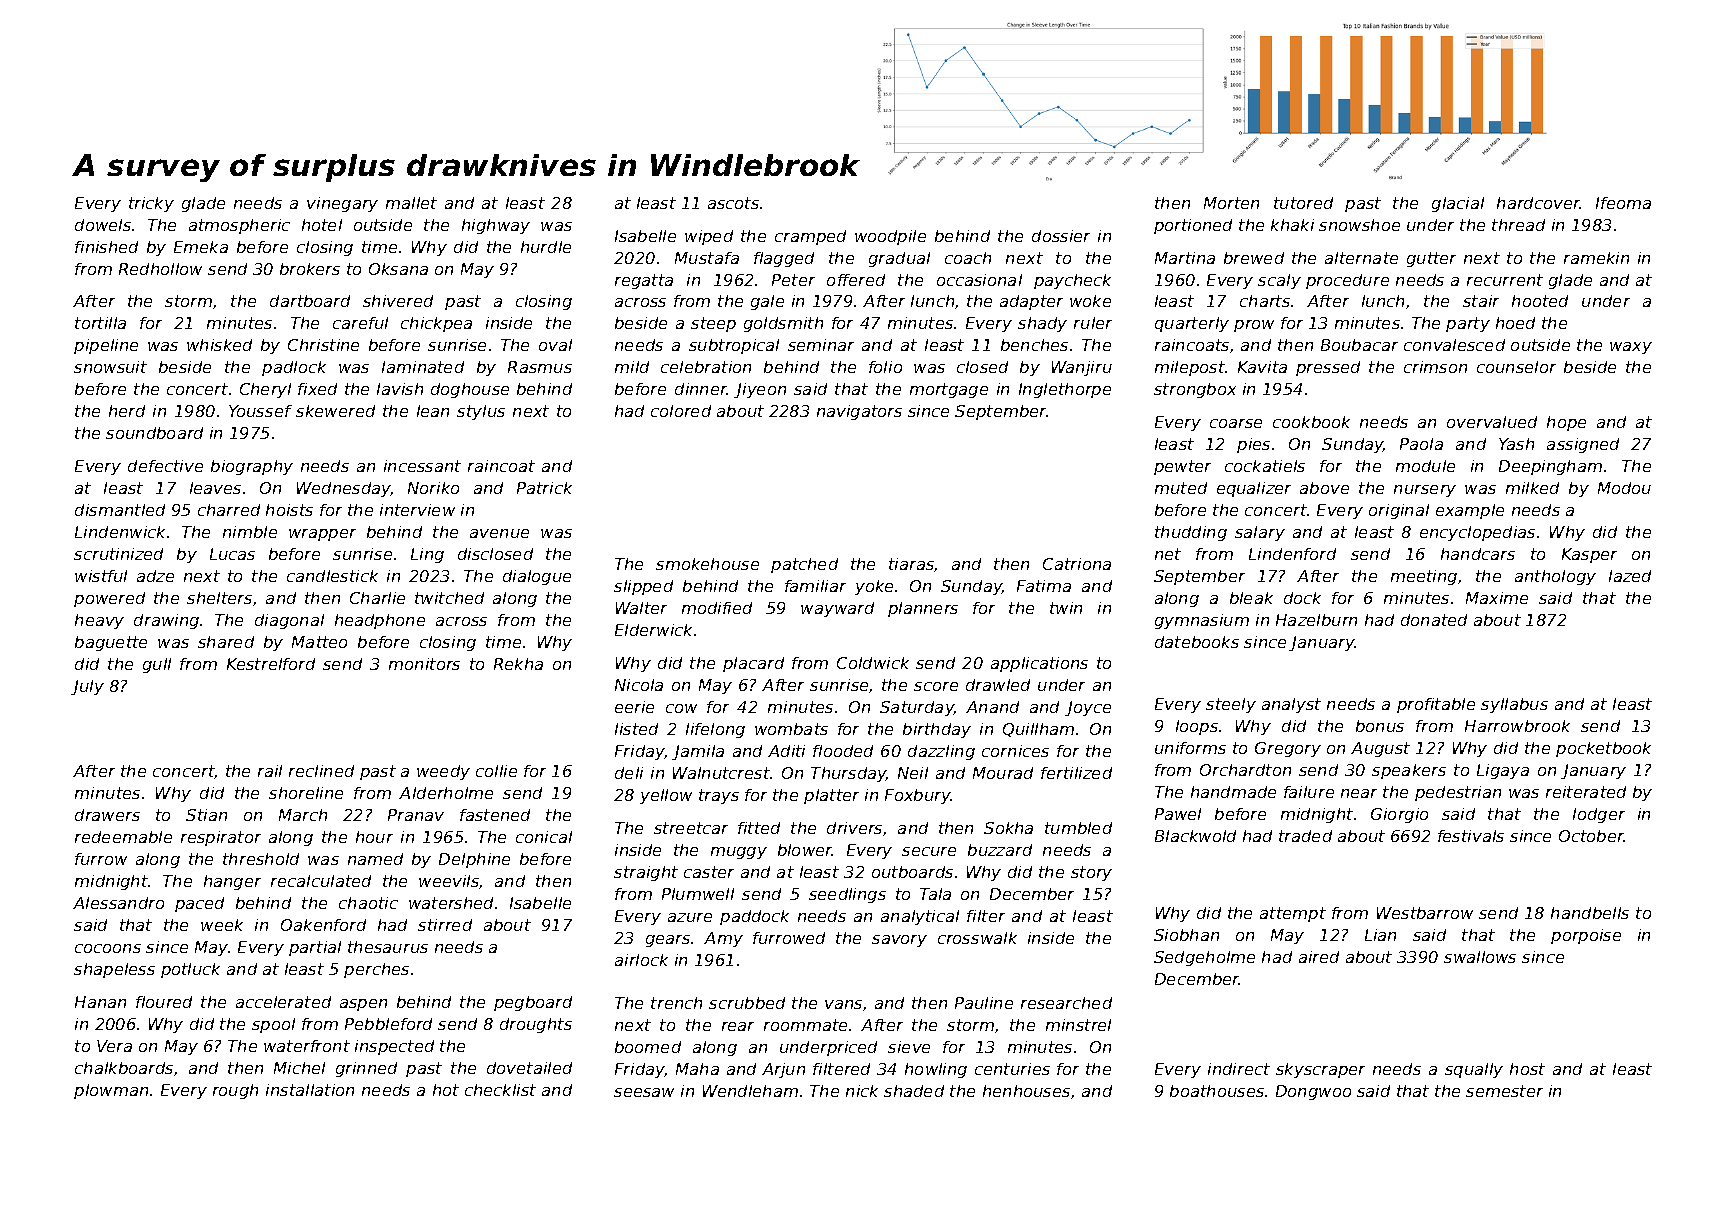 The image size is (1727, 1221). Describe the element at coordinates (1061, 236) in the document. I see `dossier` at that location.
